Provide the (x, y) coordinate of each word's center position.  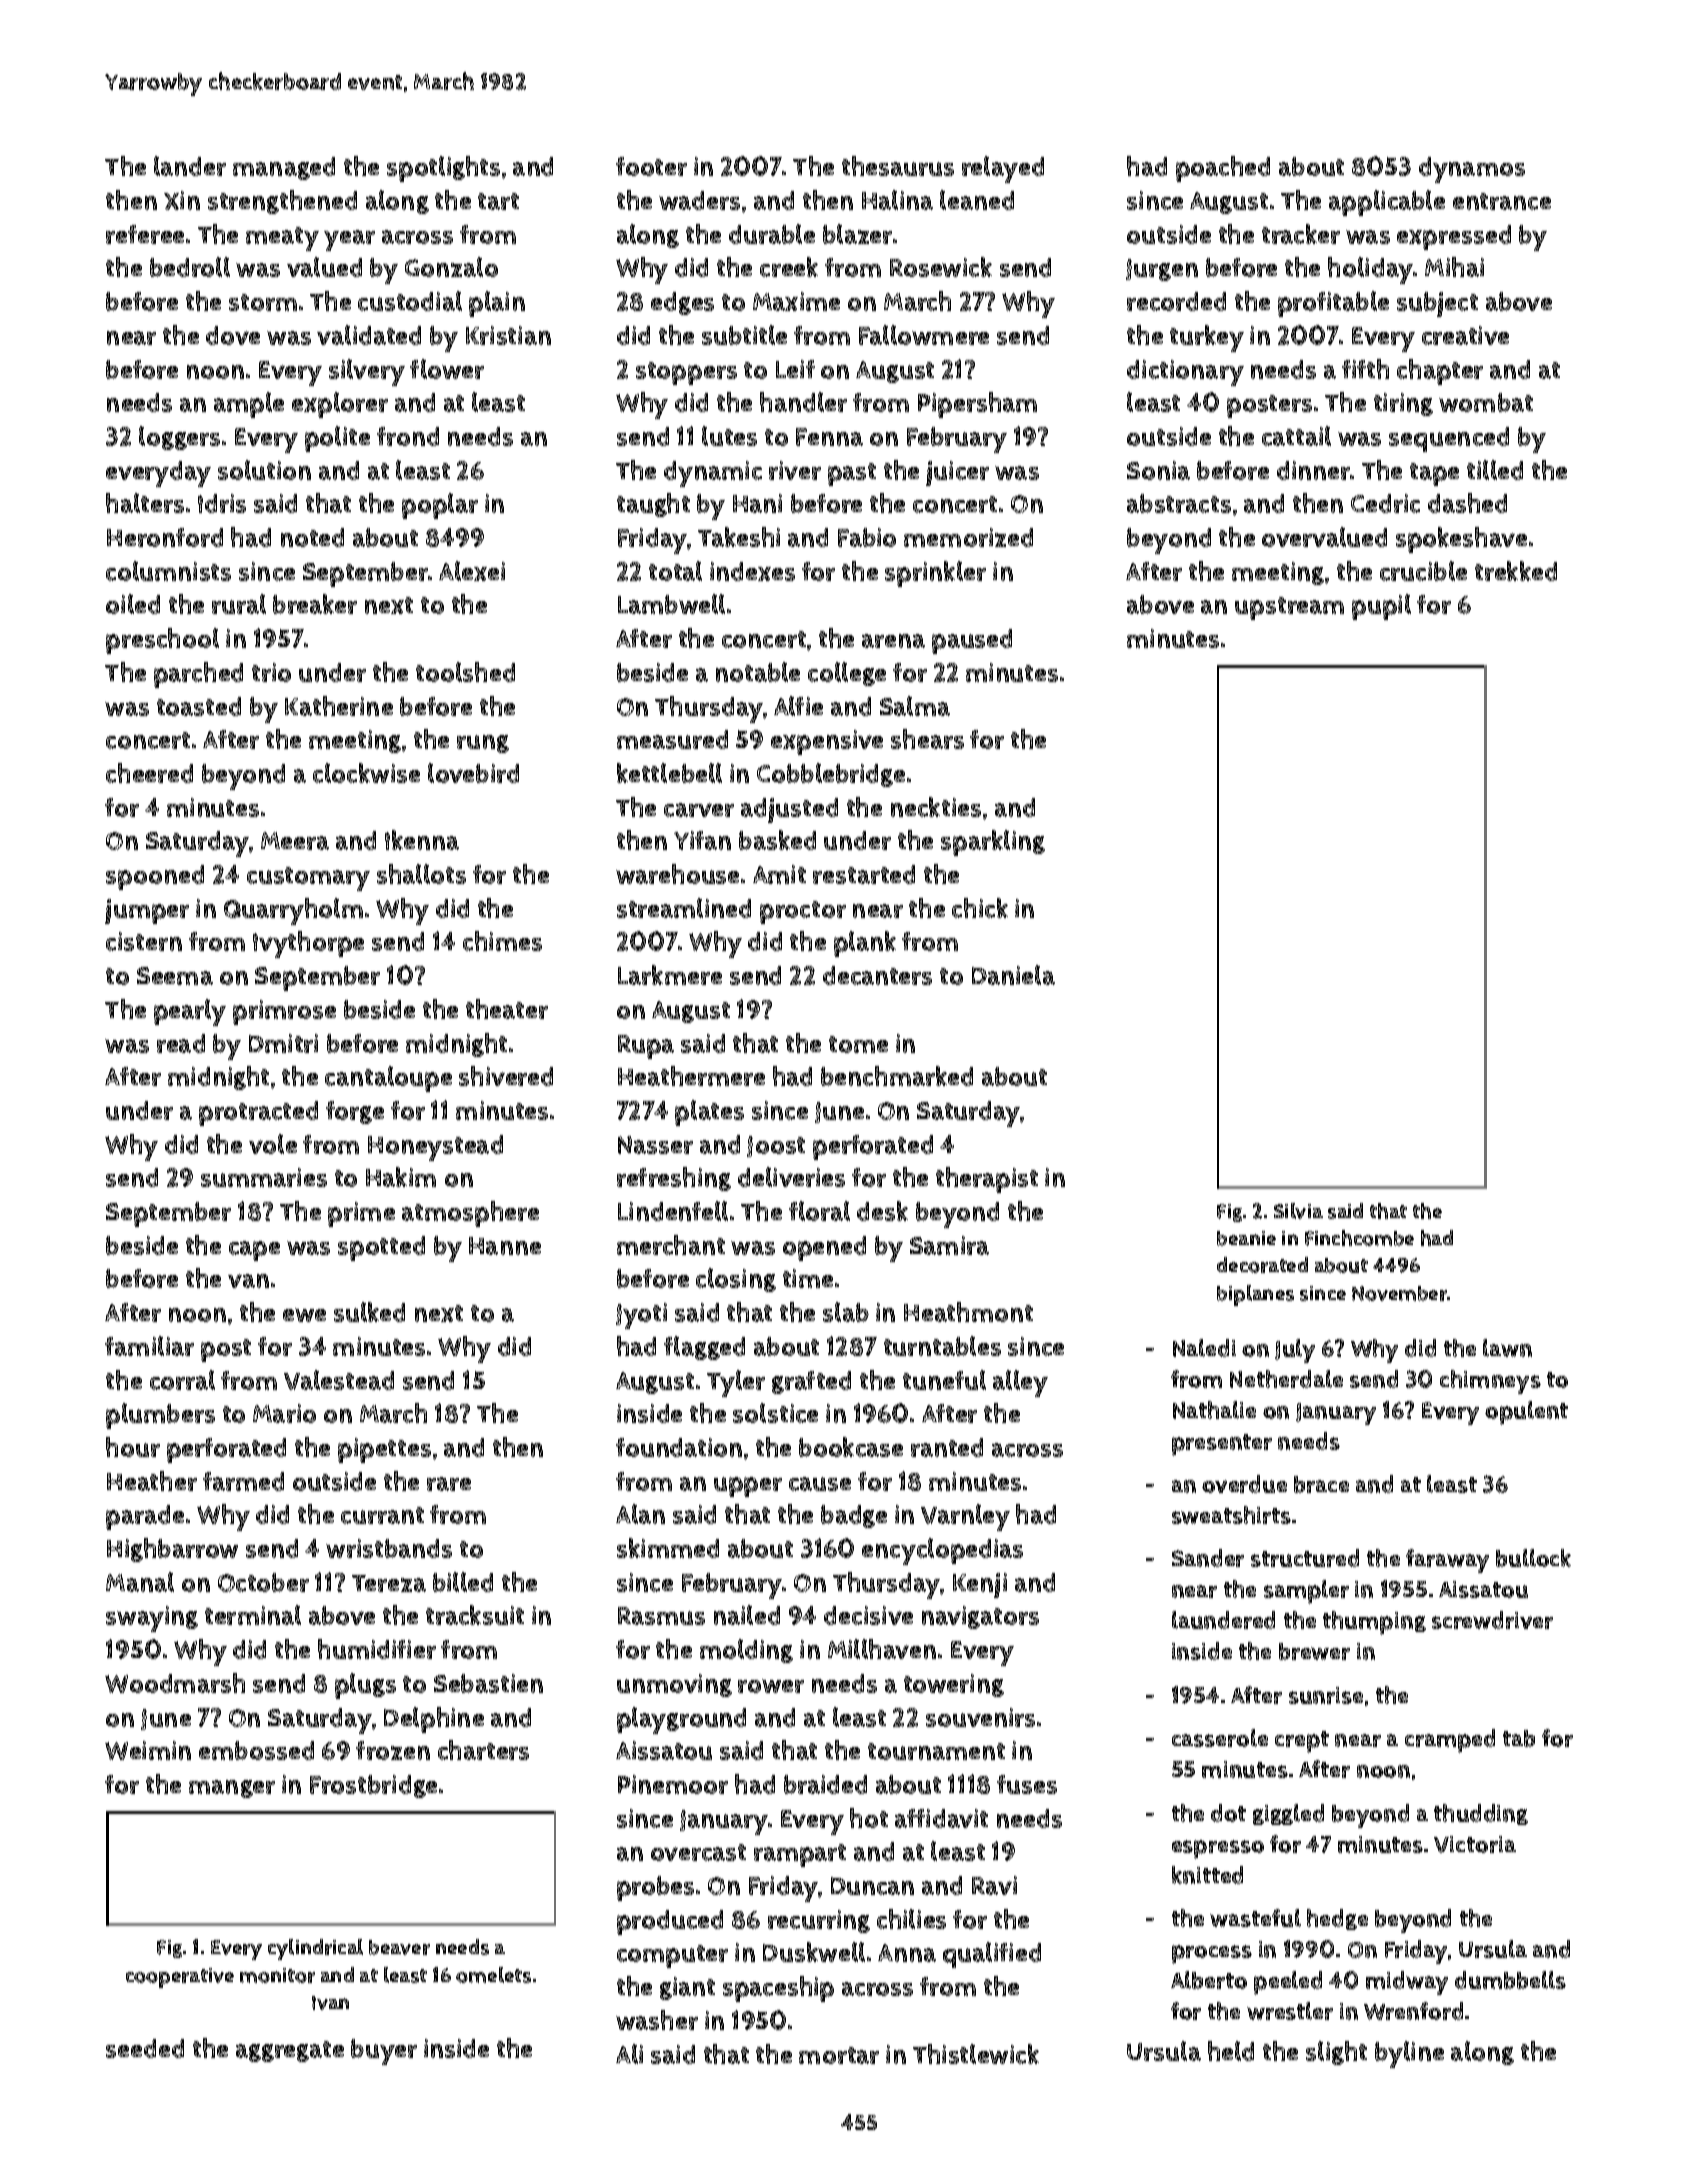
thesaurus (898, 166)
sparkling (993, 843)
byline (1409, 2054)
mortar (839, 2055)
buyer (384, 2052)
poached (1223, 169)
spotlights (443, 169)
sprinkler (935, 574)
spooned (155, 877)
